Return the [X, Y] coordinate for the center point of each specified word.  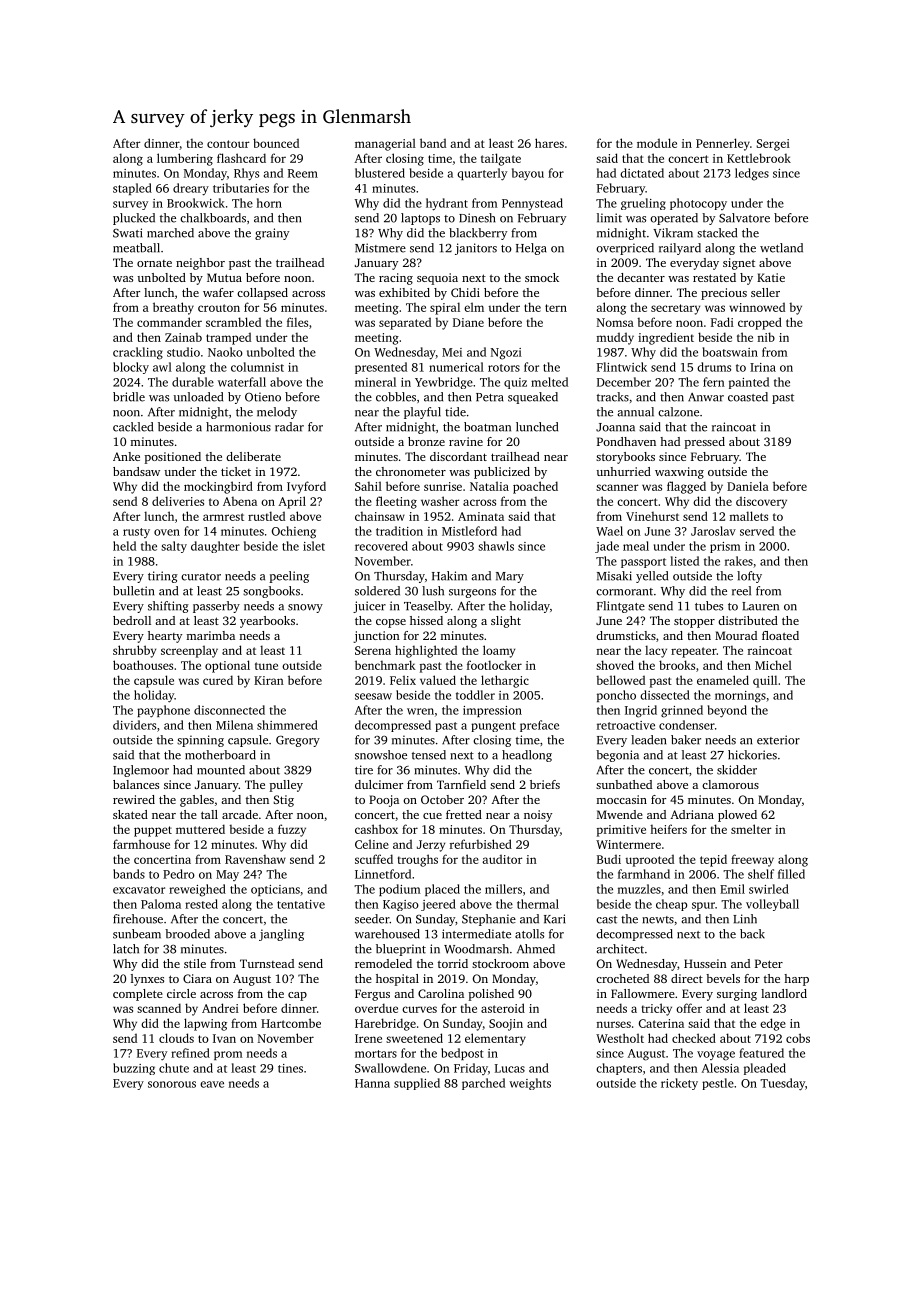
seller [765, 292]
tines [290, 1068]
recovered [381, 546]
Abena [240, 501]
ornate [154, 263]
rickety [679, 1084]
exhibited [404, 292]
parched [483, 1084]
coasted [748, 397]
